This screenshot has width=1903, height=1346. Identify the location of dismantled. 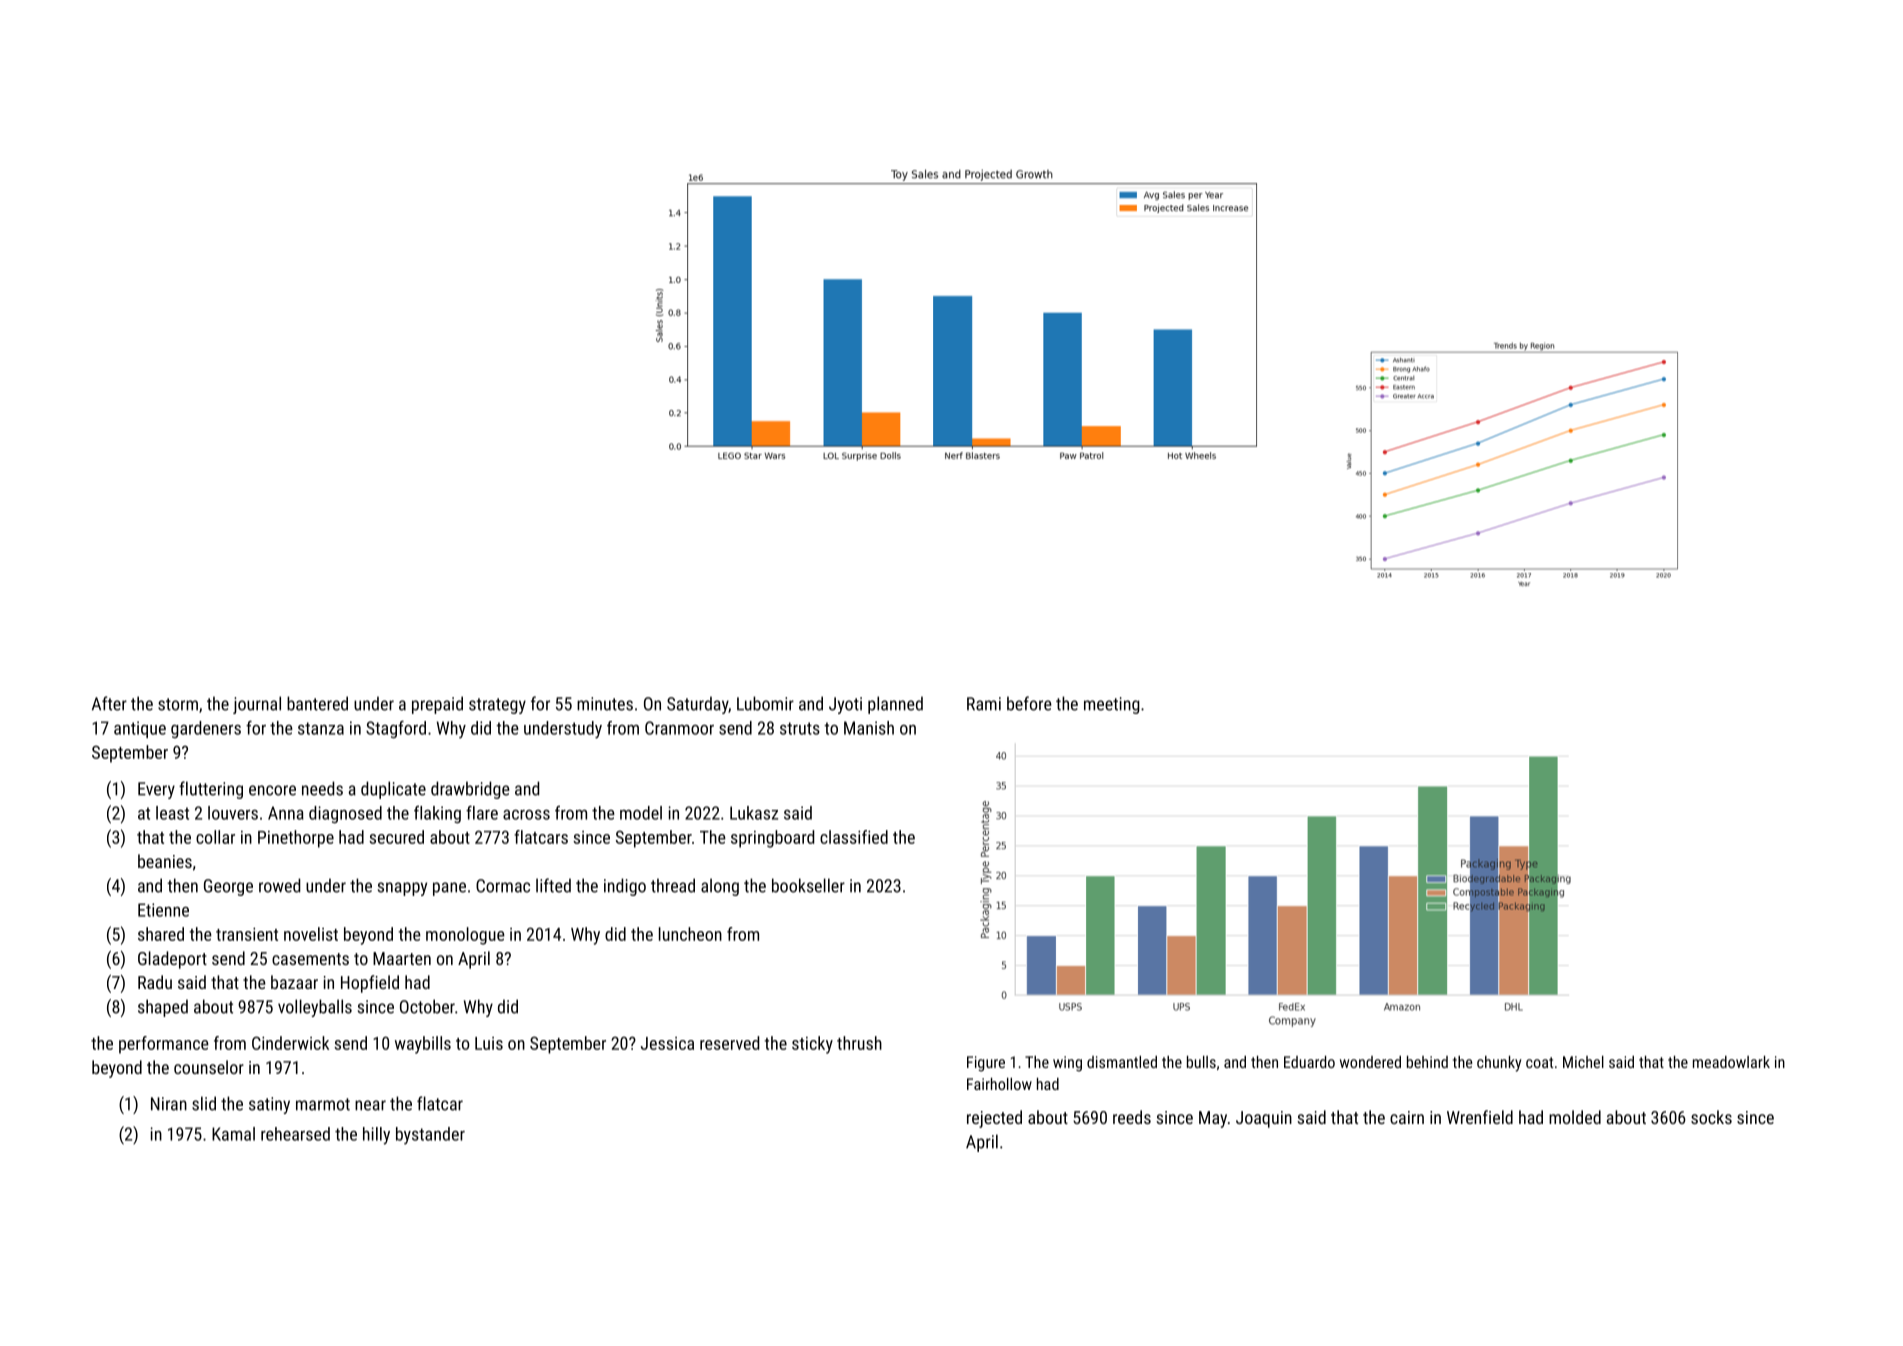
(1122, 1062).
